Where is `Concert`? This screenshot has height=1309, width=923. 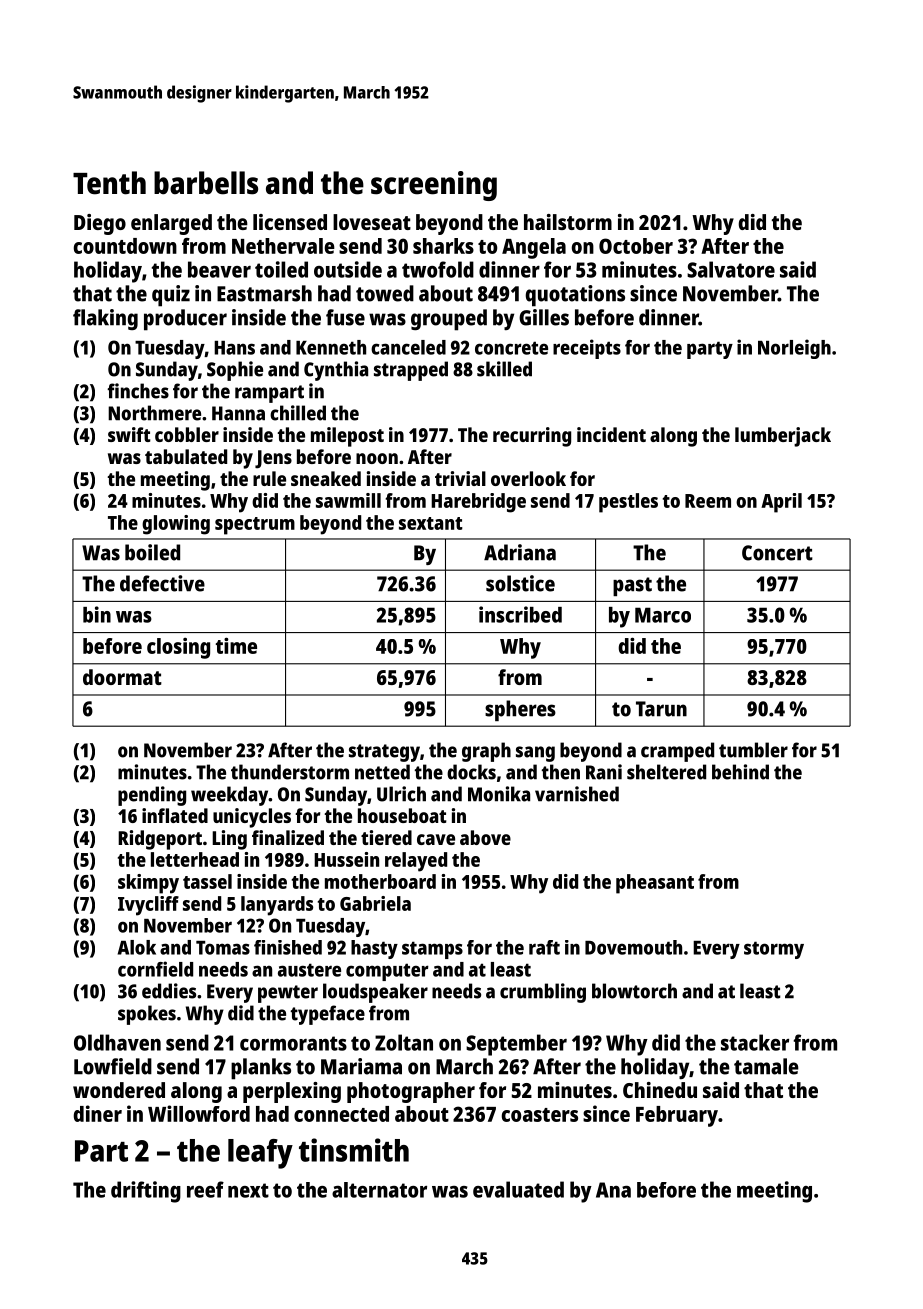
Concert is located at coordinates (777, 553).
